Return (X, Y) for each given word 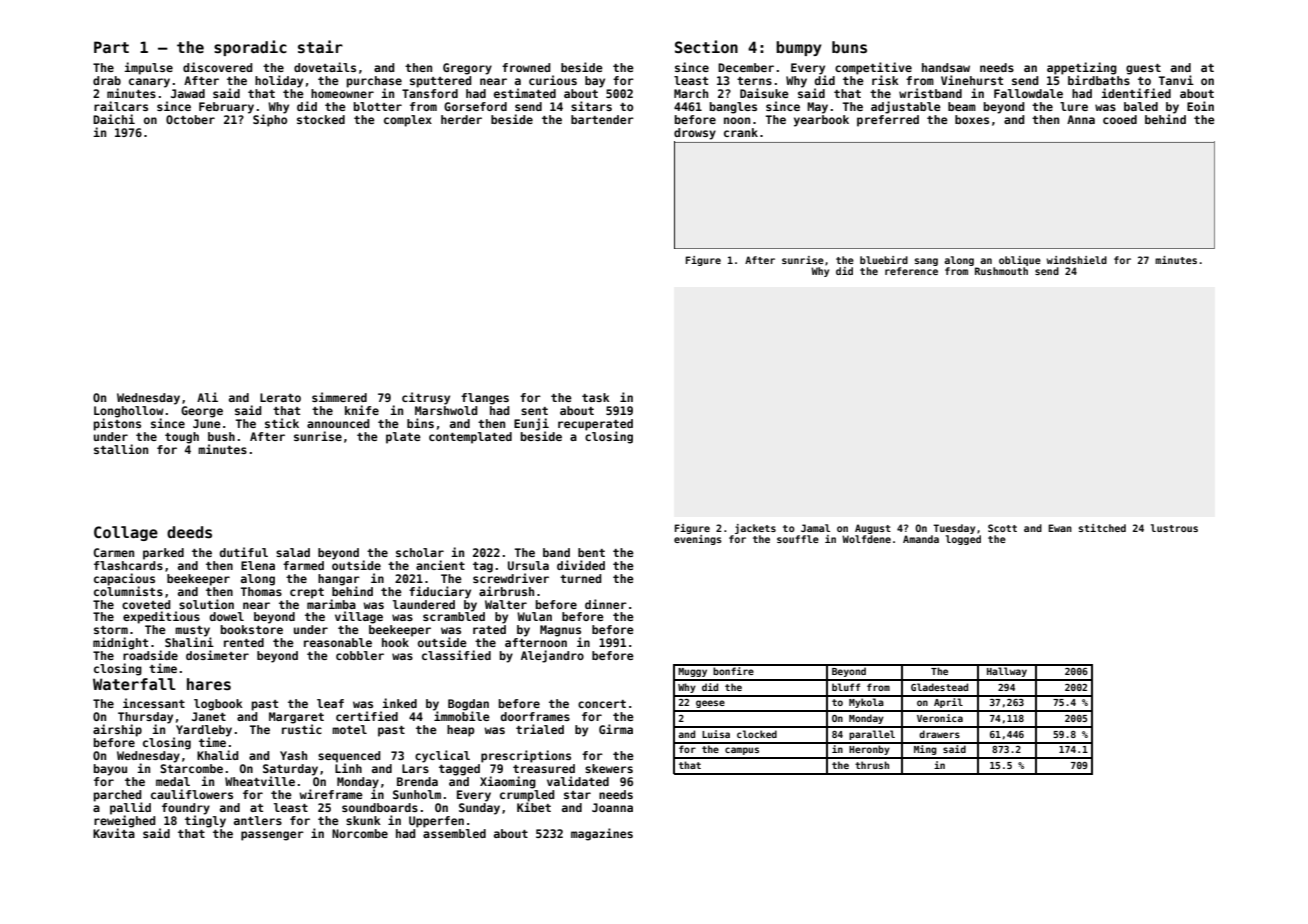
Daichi (114, 119)
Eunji (531, 424)
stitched (1102, 528)
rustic (302, 729)
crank (741, 132)
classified (456, 655)
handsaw (946, 67)
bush (221, 436)
